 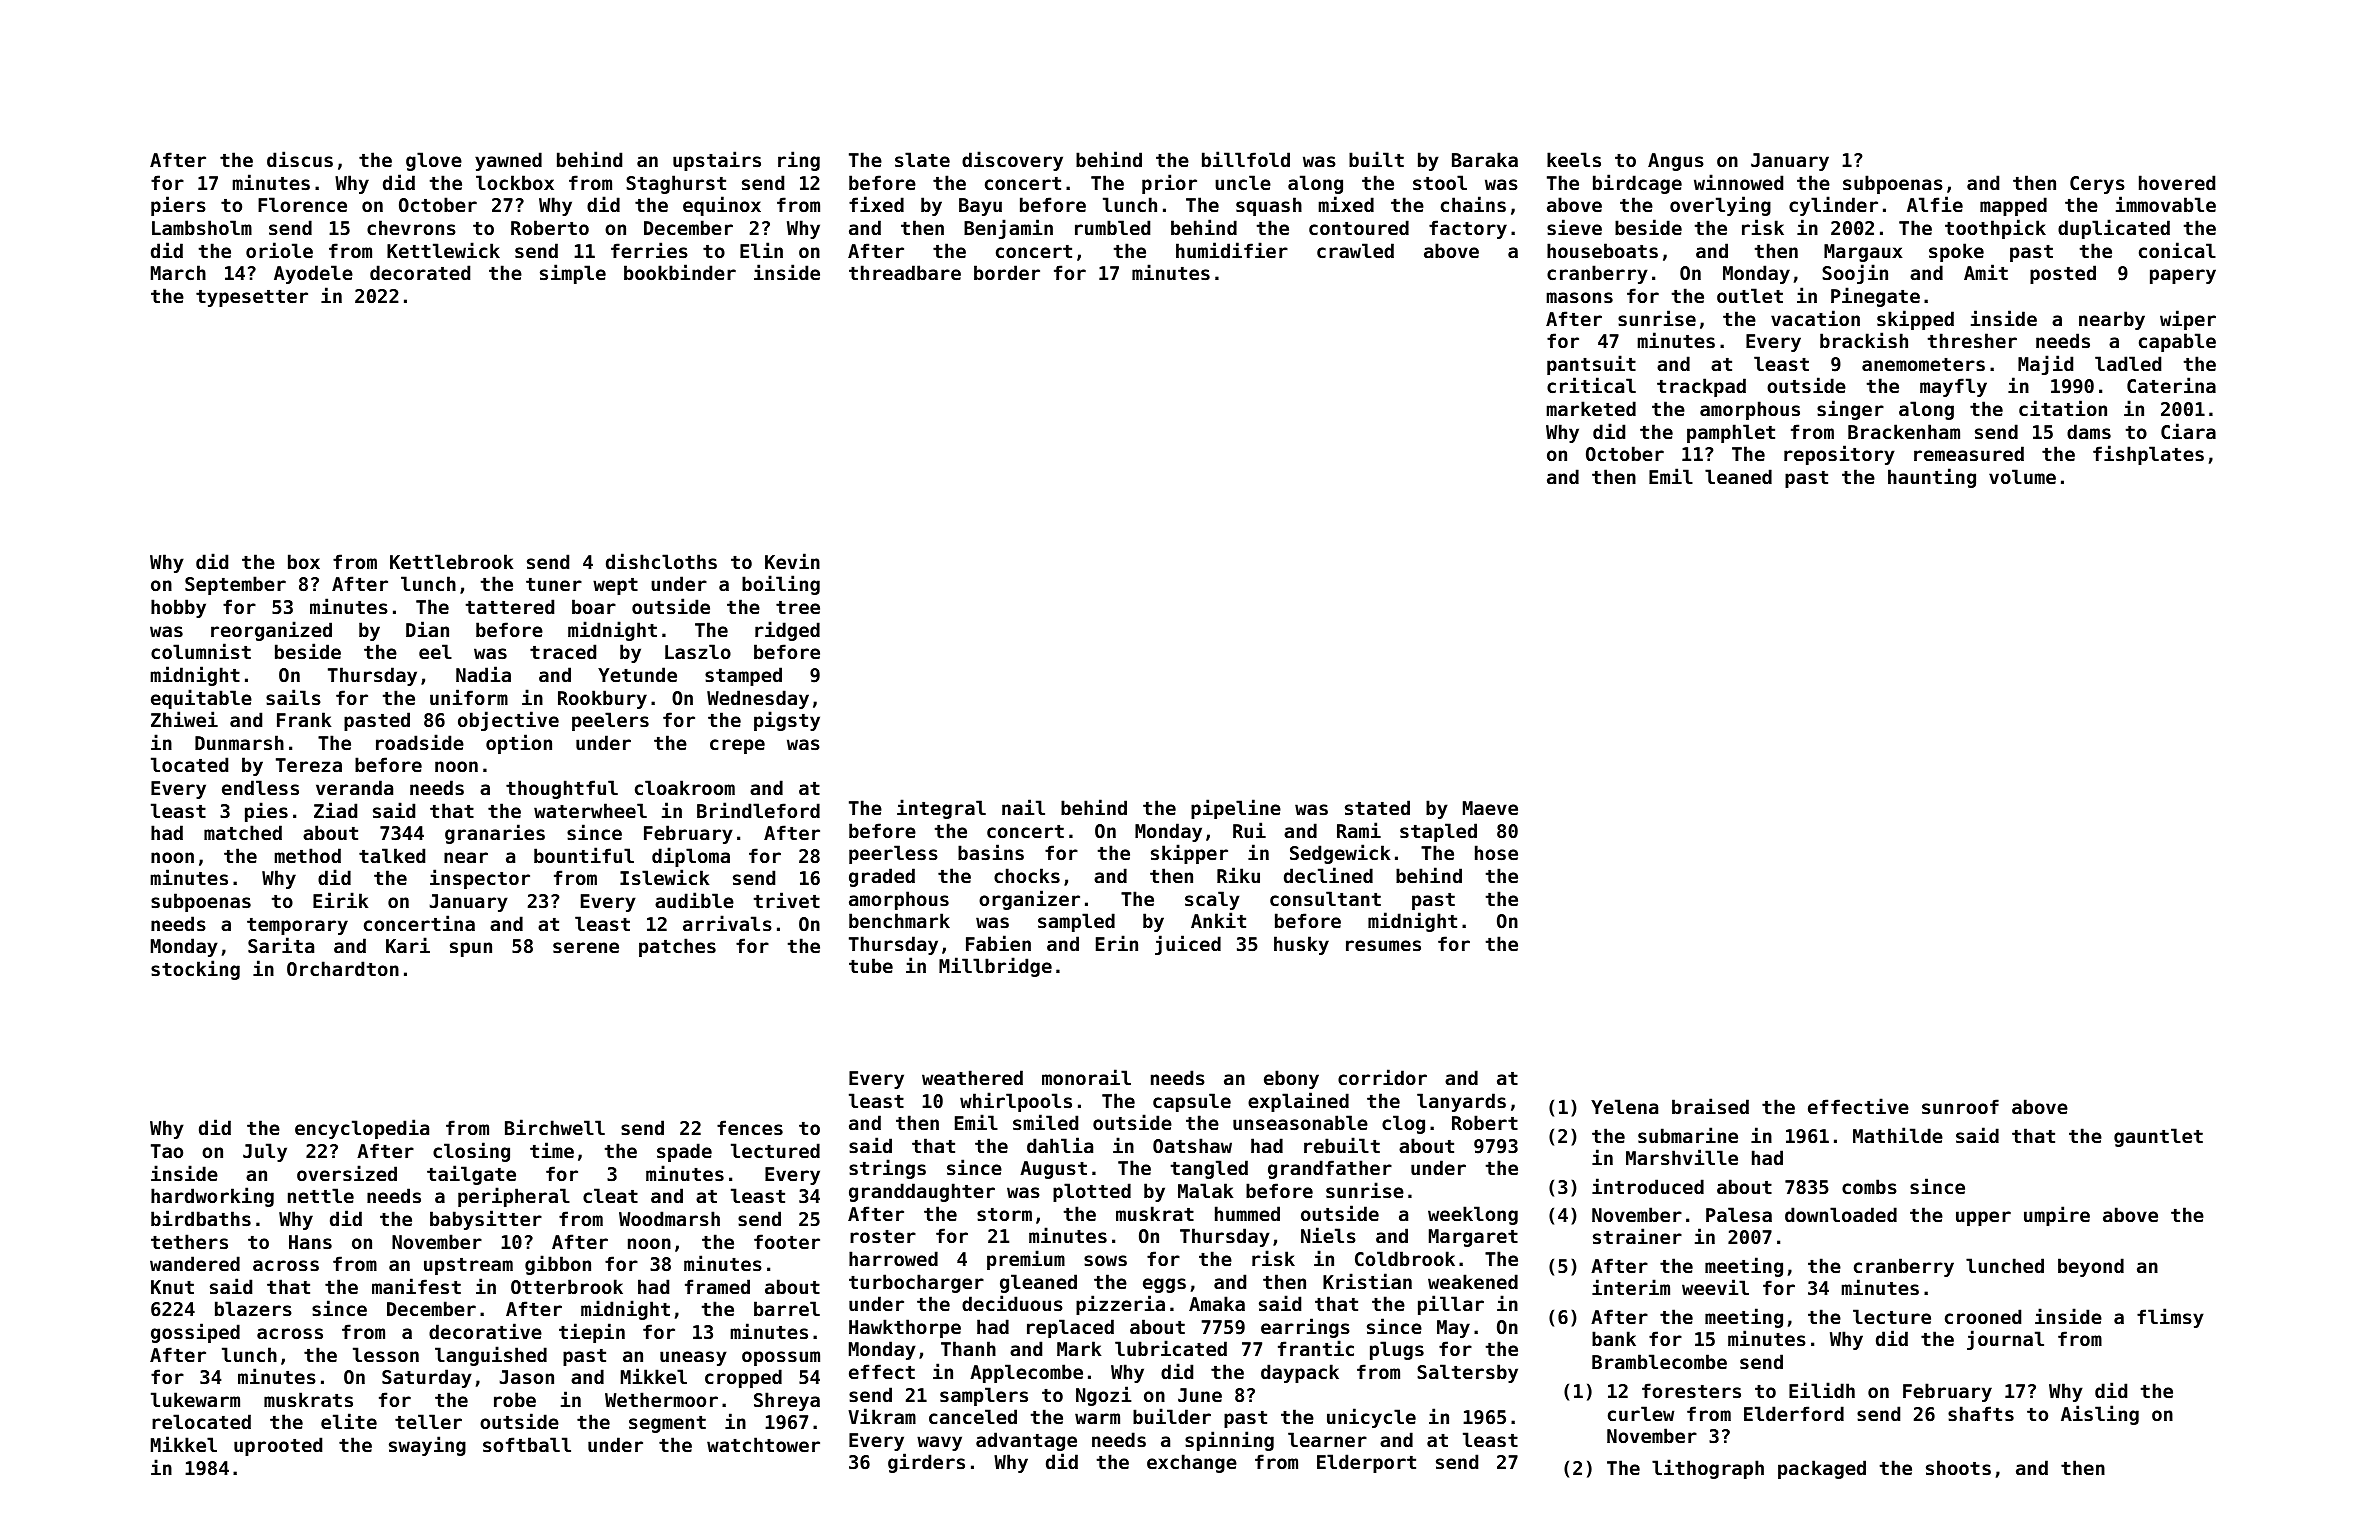 I want to click on ridged, so click(x=787, y=631).
